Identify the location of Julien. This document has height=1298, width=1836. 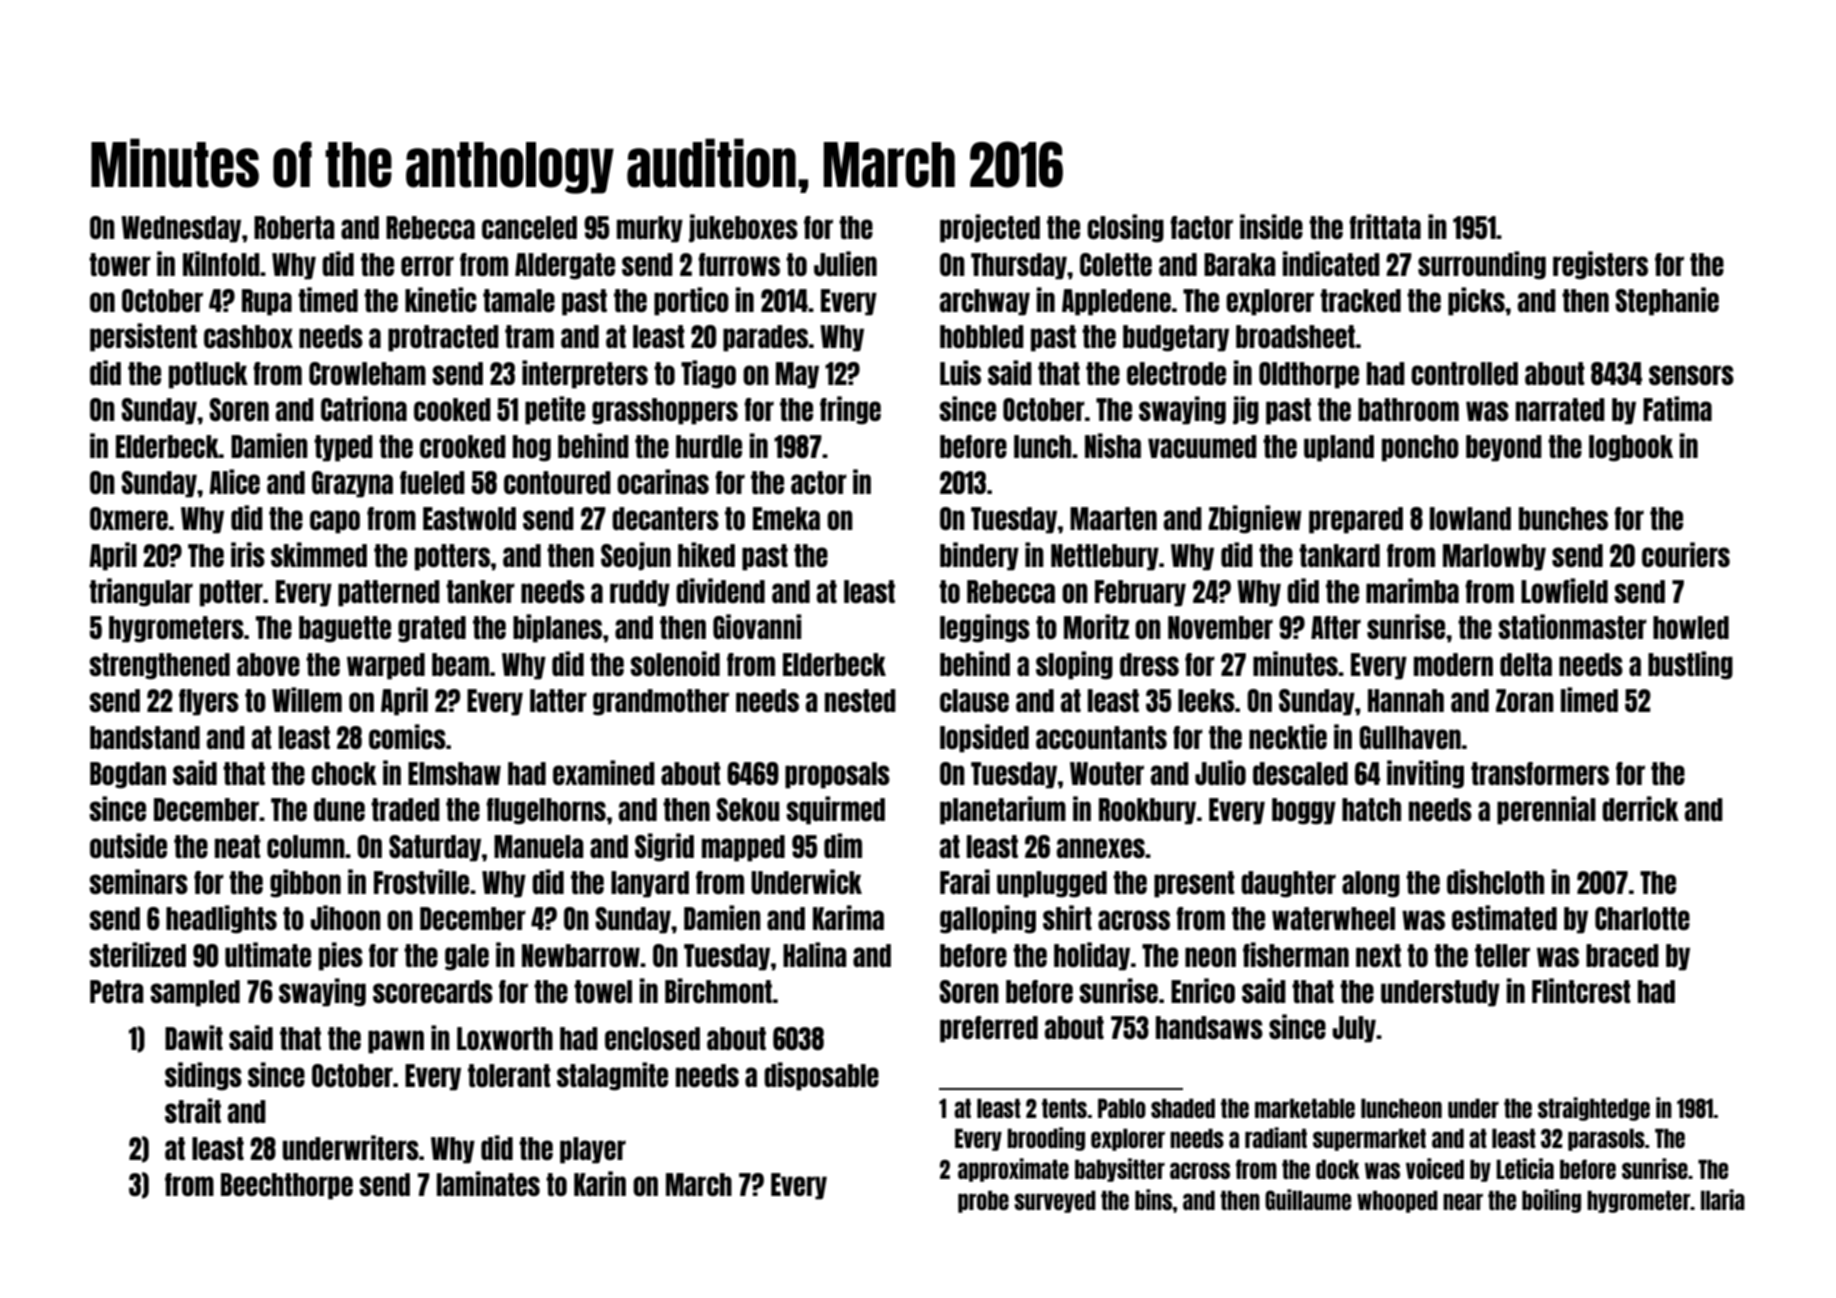
(845, 263).
